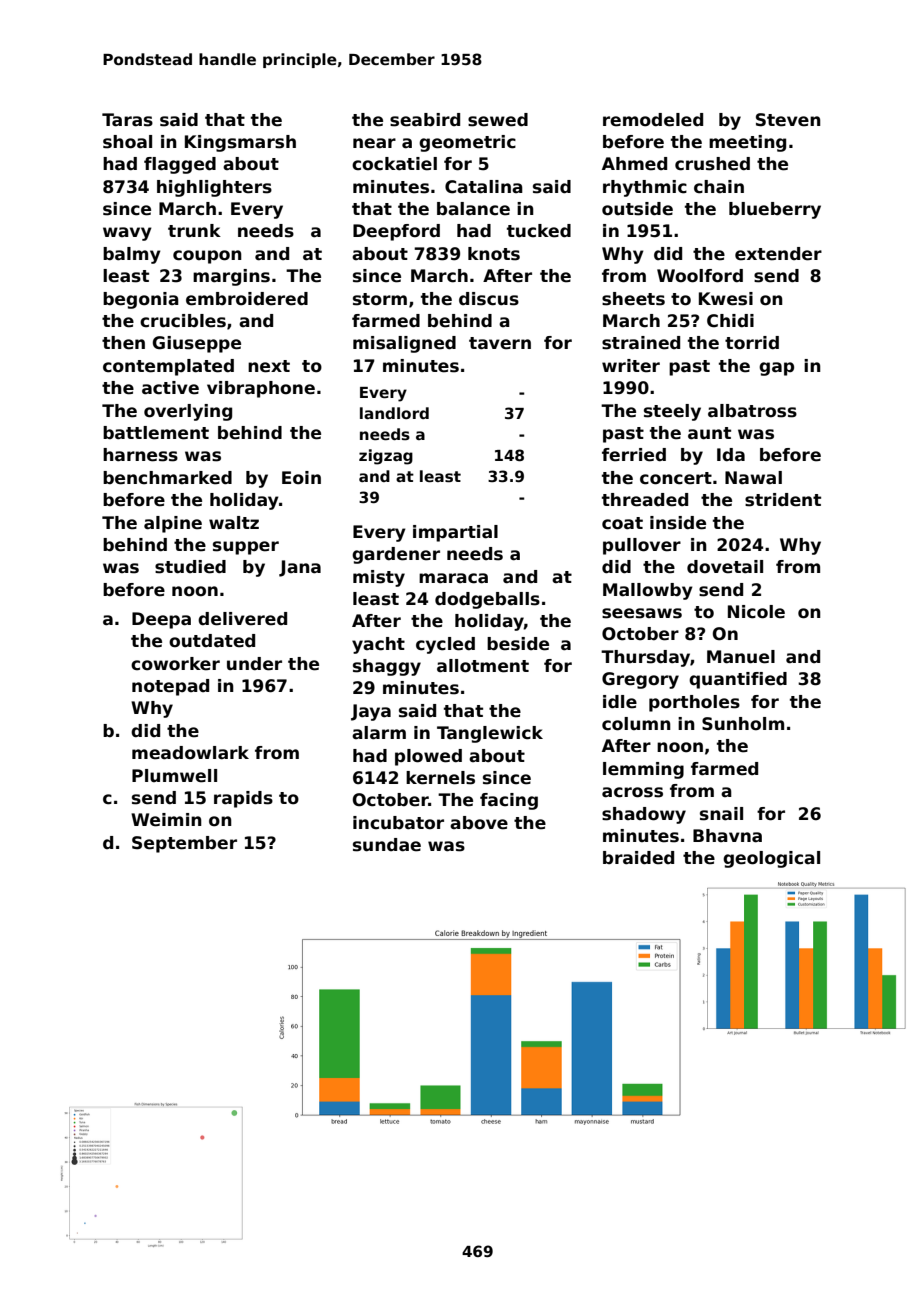 Image resolution: width=924 pixels, height=1308 pixels. Describe the element at coordinates (174, 776) in the document. I see `Plumwell` at that location.
